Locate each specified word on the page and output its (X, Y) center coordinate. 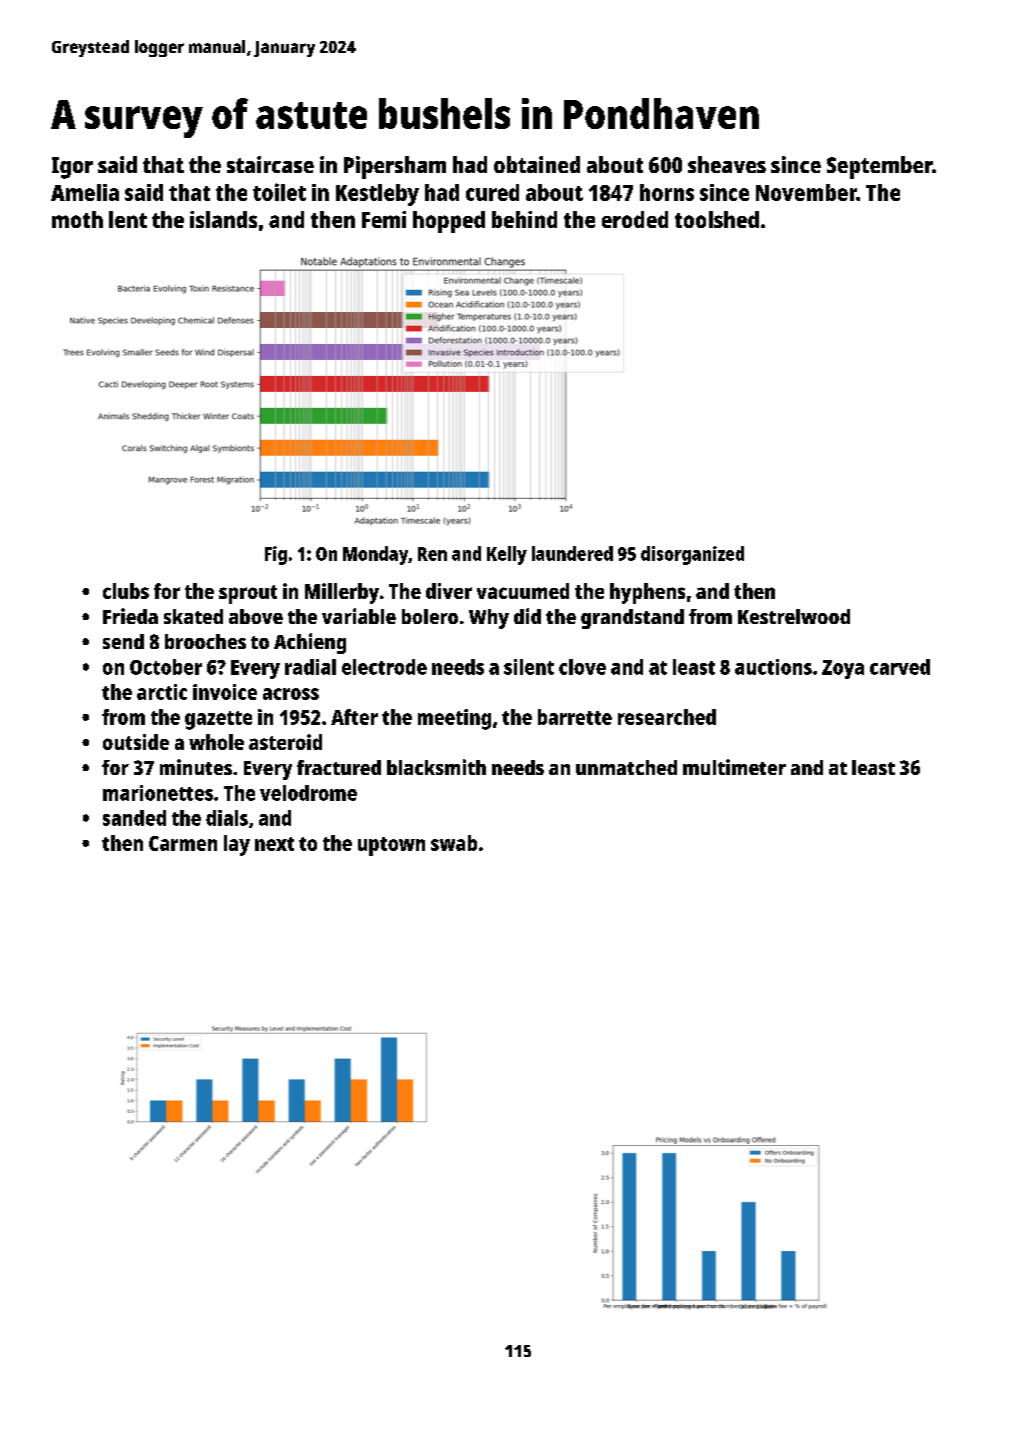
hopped (449, 222)
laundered (572, 553)
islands (223, 219)
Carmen (183, 843)
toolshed (717, 219)
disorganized (692, 555)
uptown (391, 846)
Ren (432, 554)
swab (454, 843)
